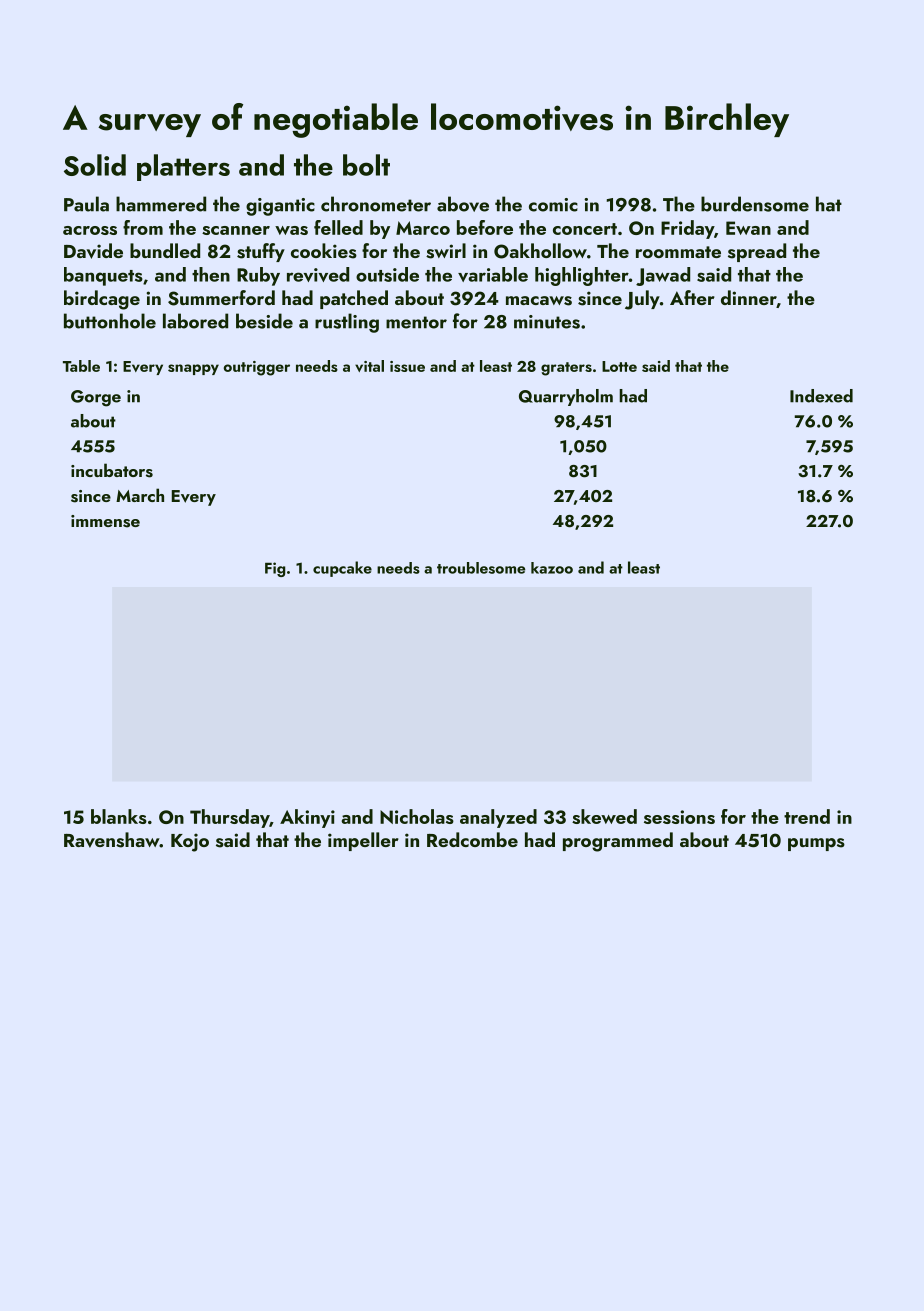  What do you see at coordinates (140, 495) in the screenshot?
I see `March` at bounding box center [140, 495].
